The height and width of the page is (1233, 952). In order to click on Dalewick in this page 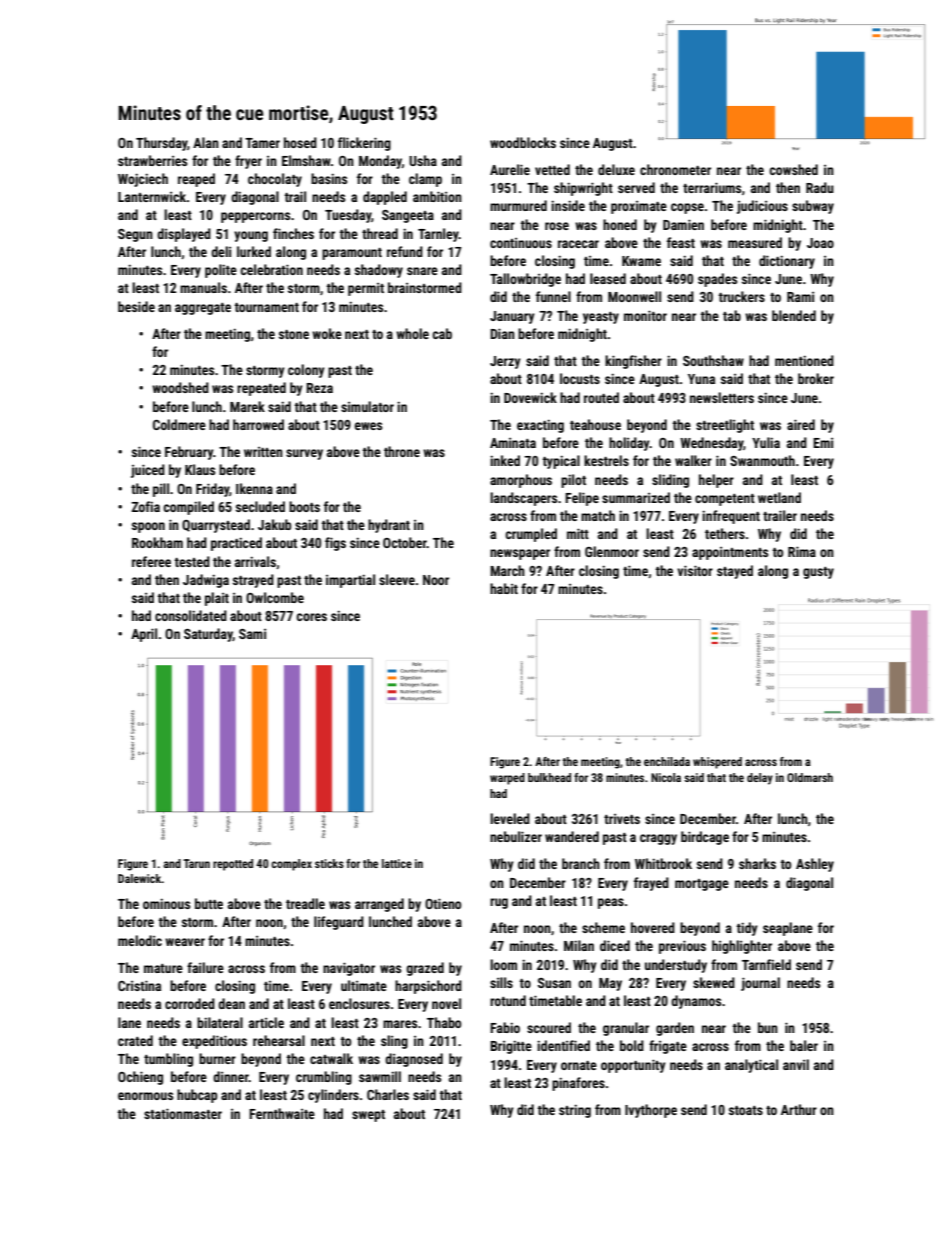, I will do `click(140, 878)`.
